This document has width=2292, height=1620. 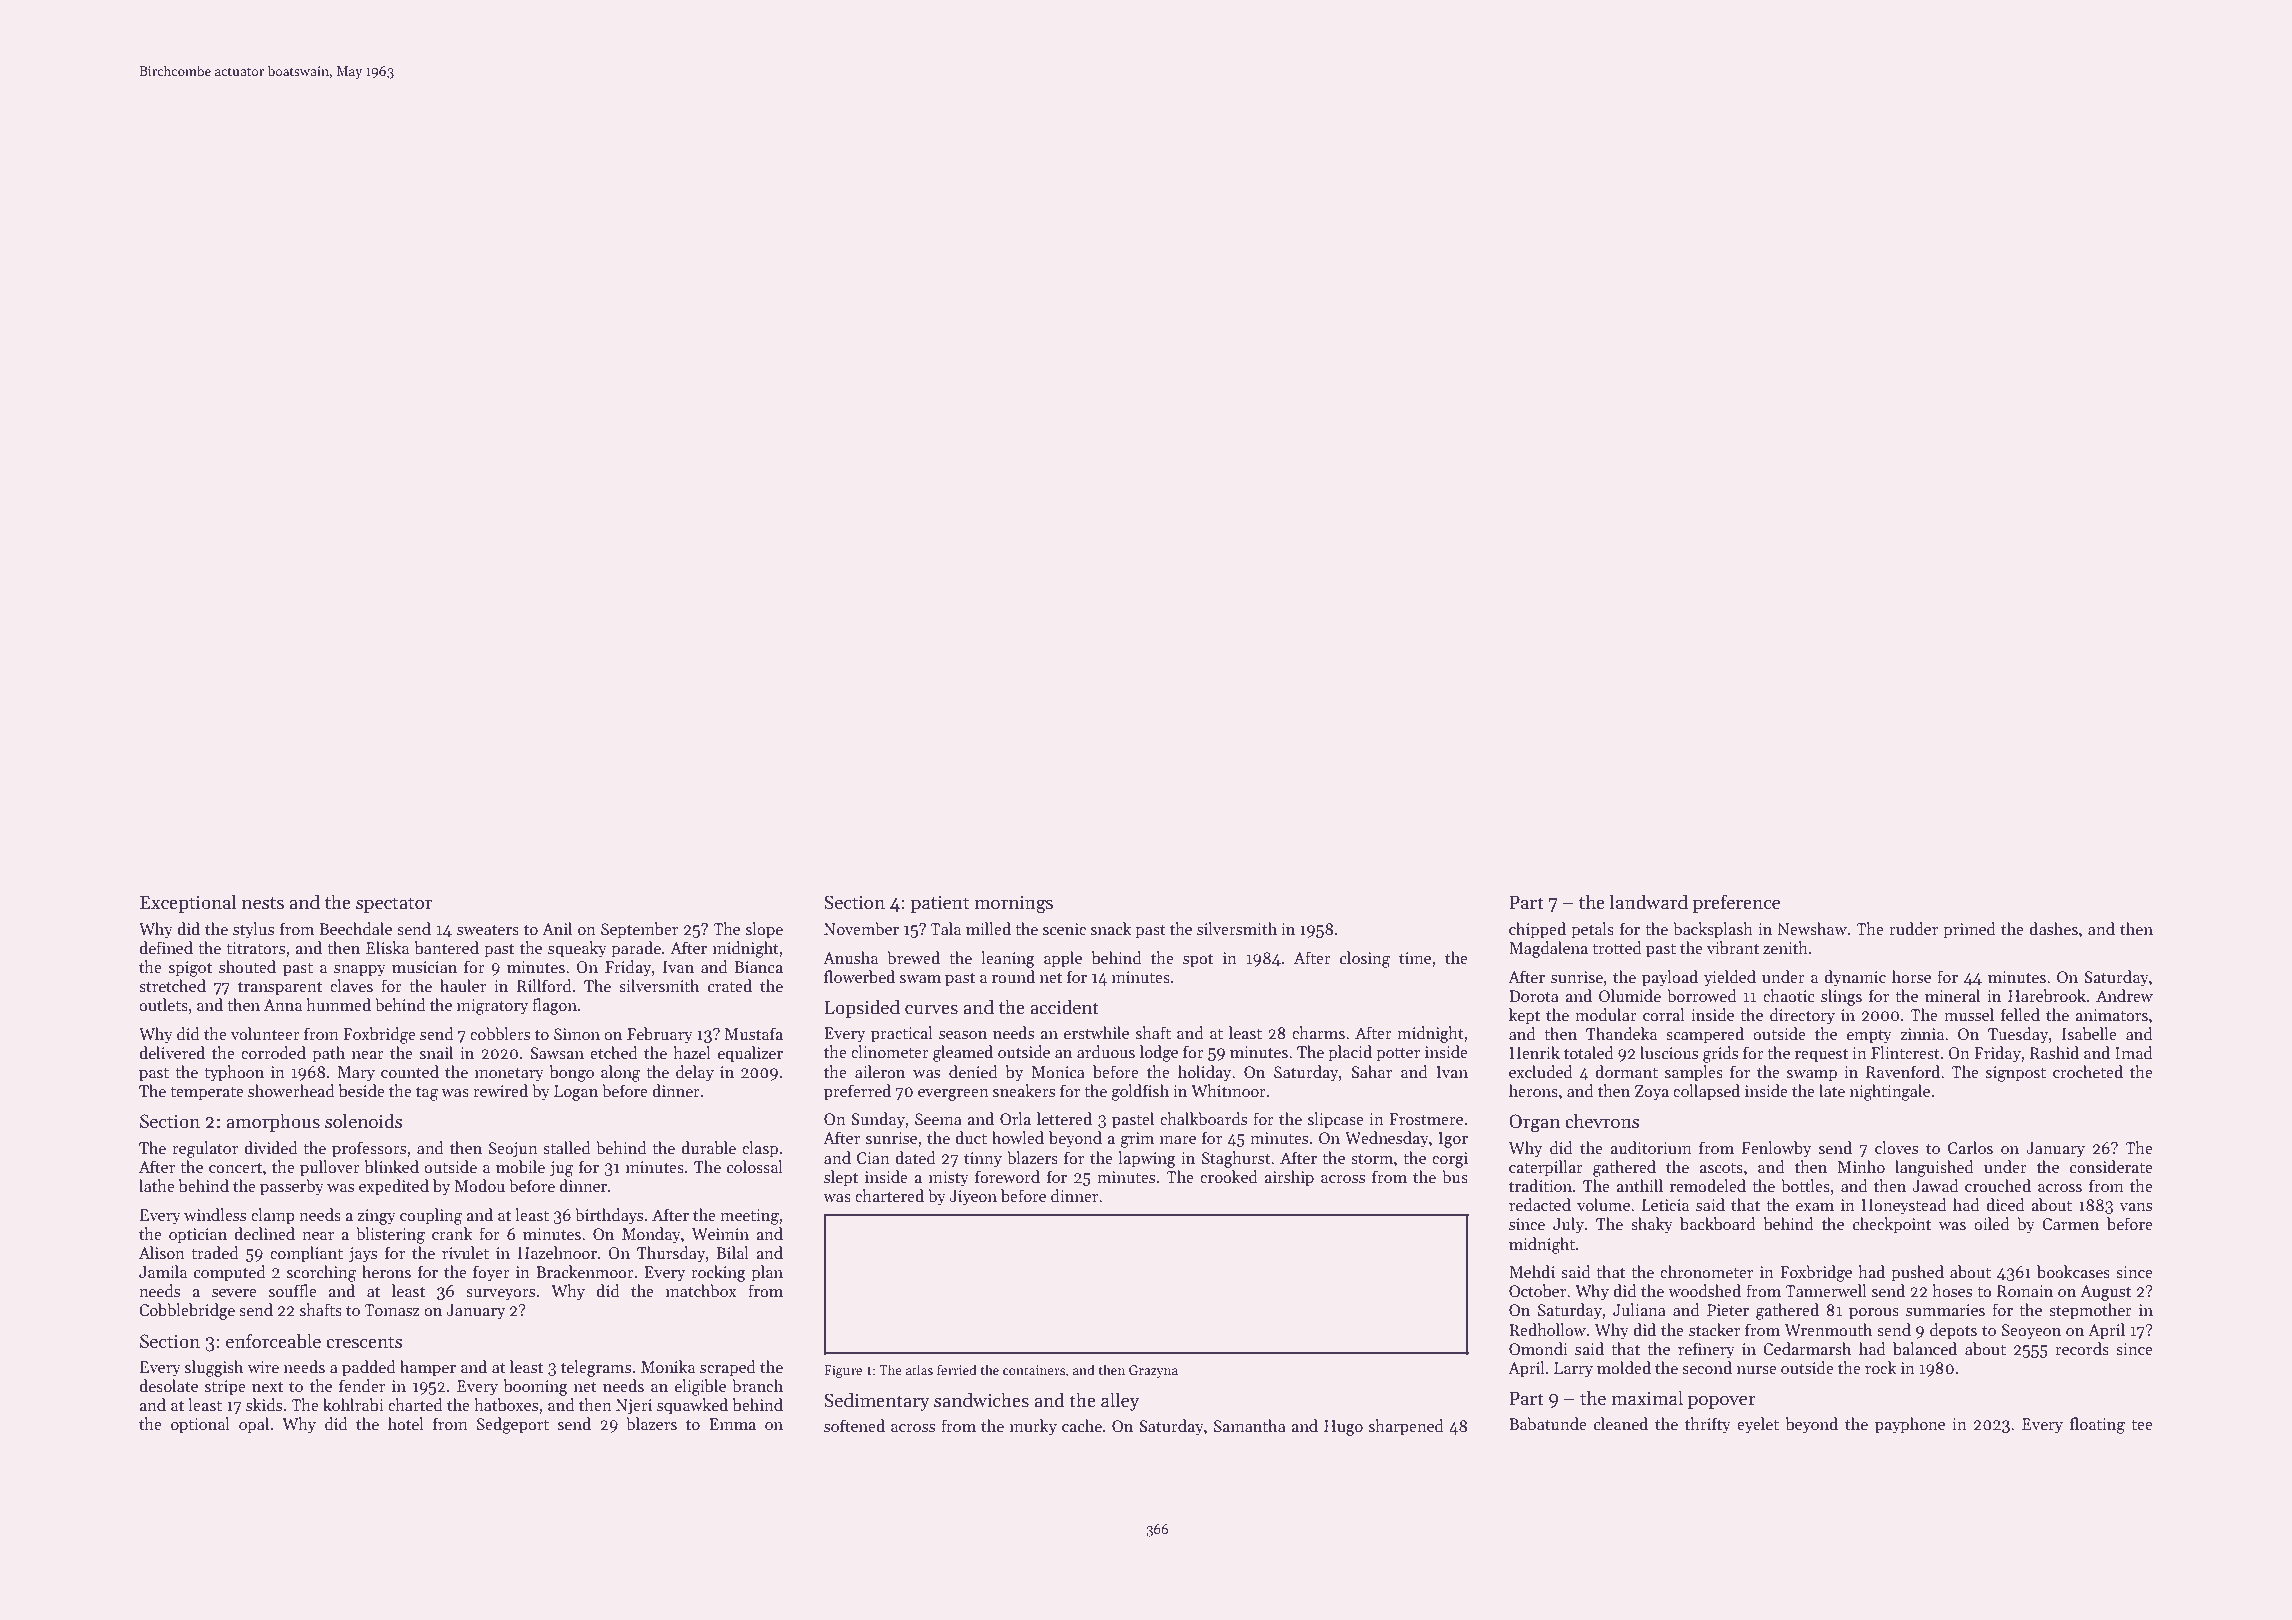 I want to click on severe, so click(x=234, y=1293).
